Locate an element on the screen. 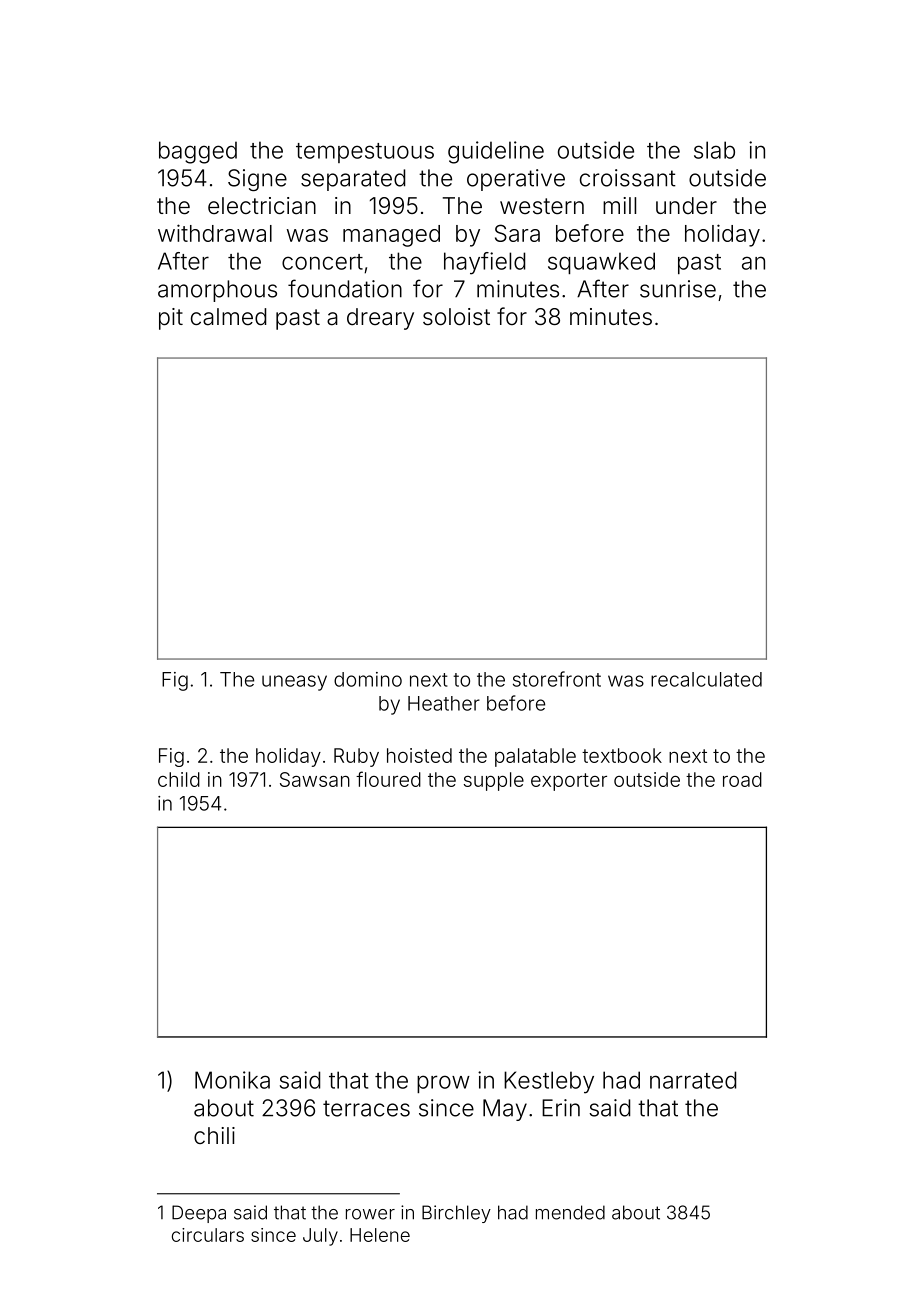 This screenshot has height=1311, width=924. July is located at coordinates (320, 1237).
